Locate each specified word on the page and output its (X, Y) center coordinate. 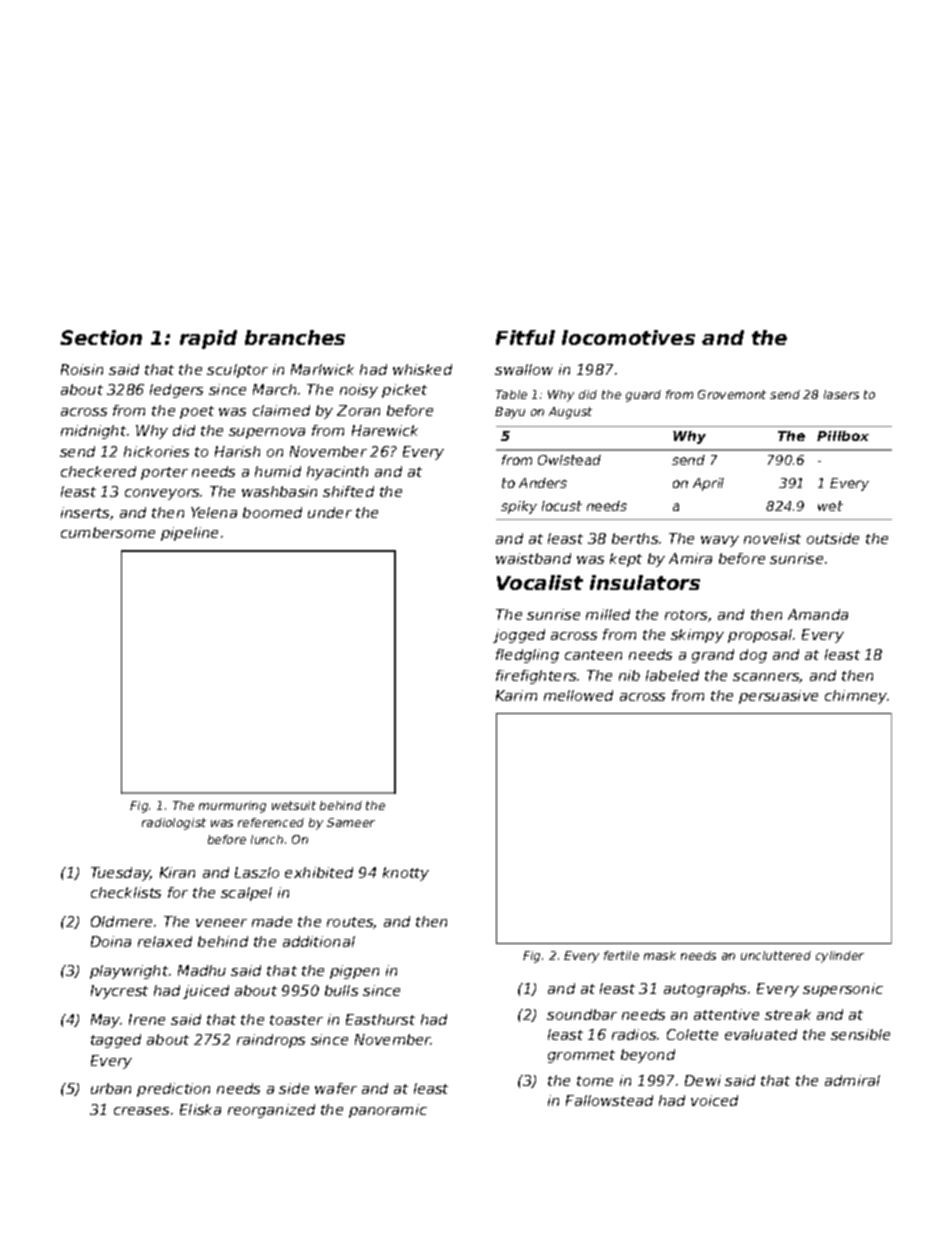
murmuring (232, 807)
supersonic (843, 990)
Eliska (200, 1109)
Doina (111, 941)
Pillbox (843, 436)
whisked (422, 369)
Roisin (82, 369)
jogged (519, 636)
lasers (841, 394)
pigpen (354, 972)
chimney (856, 697)
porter (164, 473)
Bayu (510, 413)
